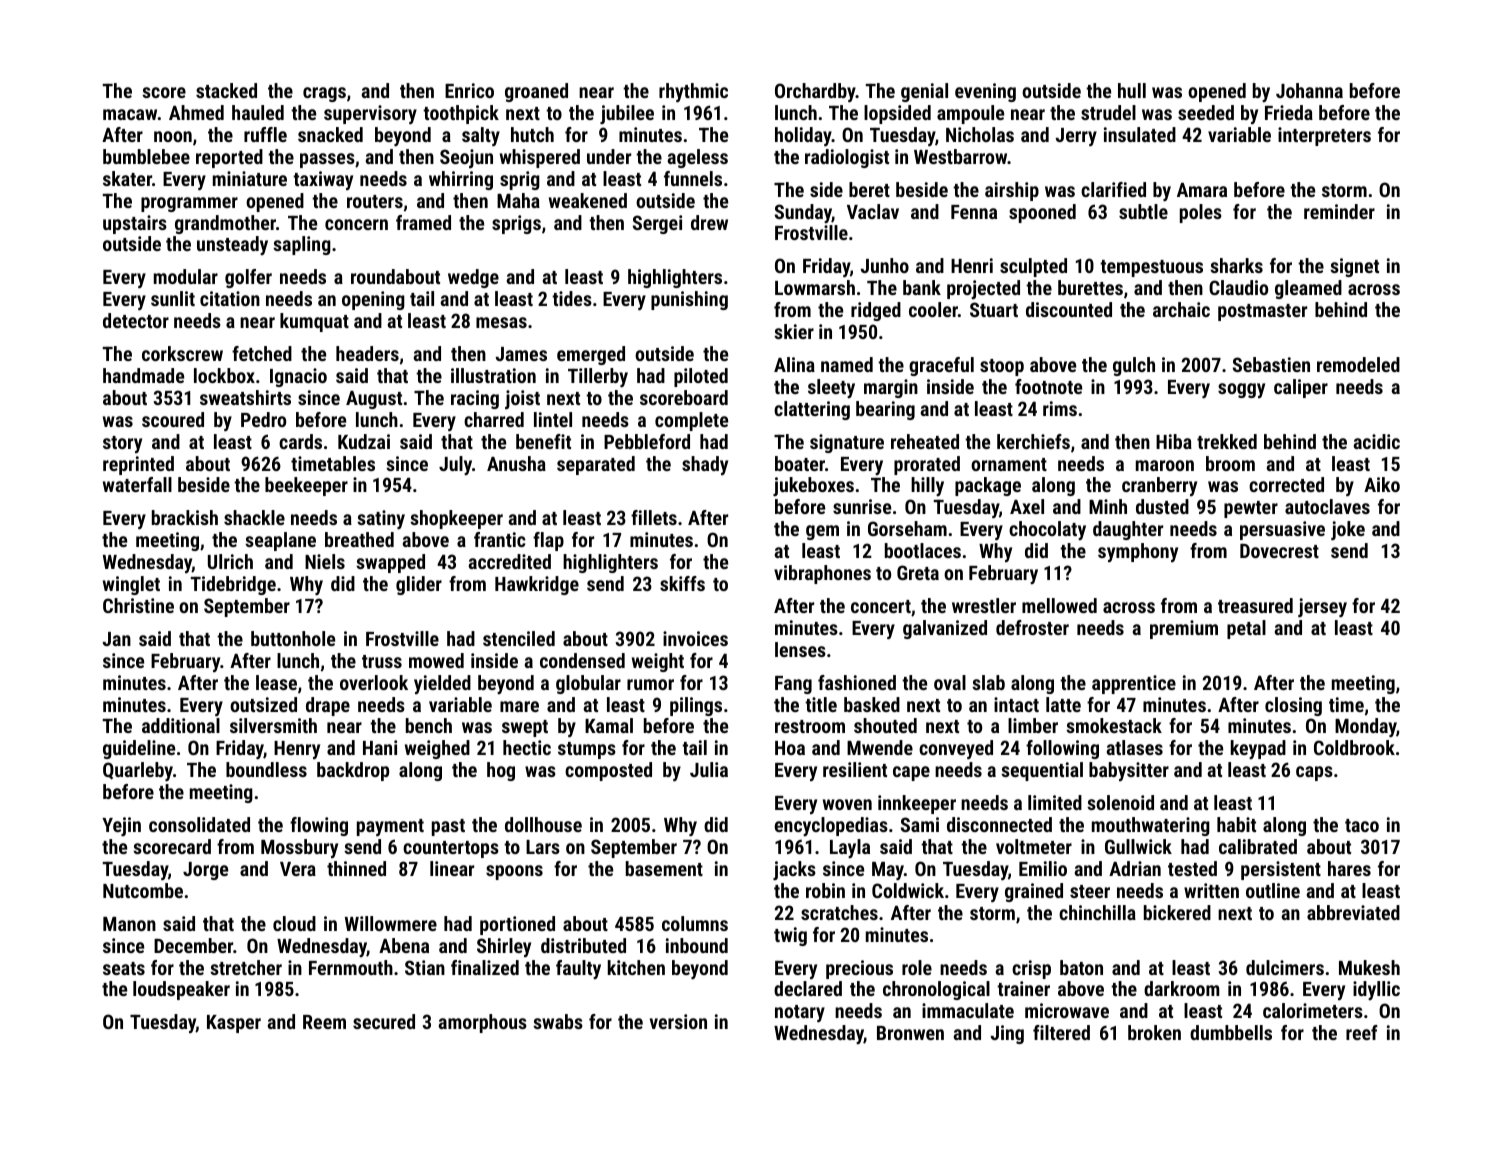  I want to click on macaw, so click(130, 114).
